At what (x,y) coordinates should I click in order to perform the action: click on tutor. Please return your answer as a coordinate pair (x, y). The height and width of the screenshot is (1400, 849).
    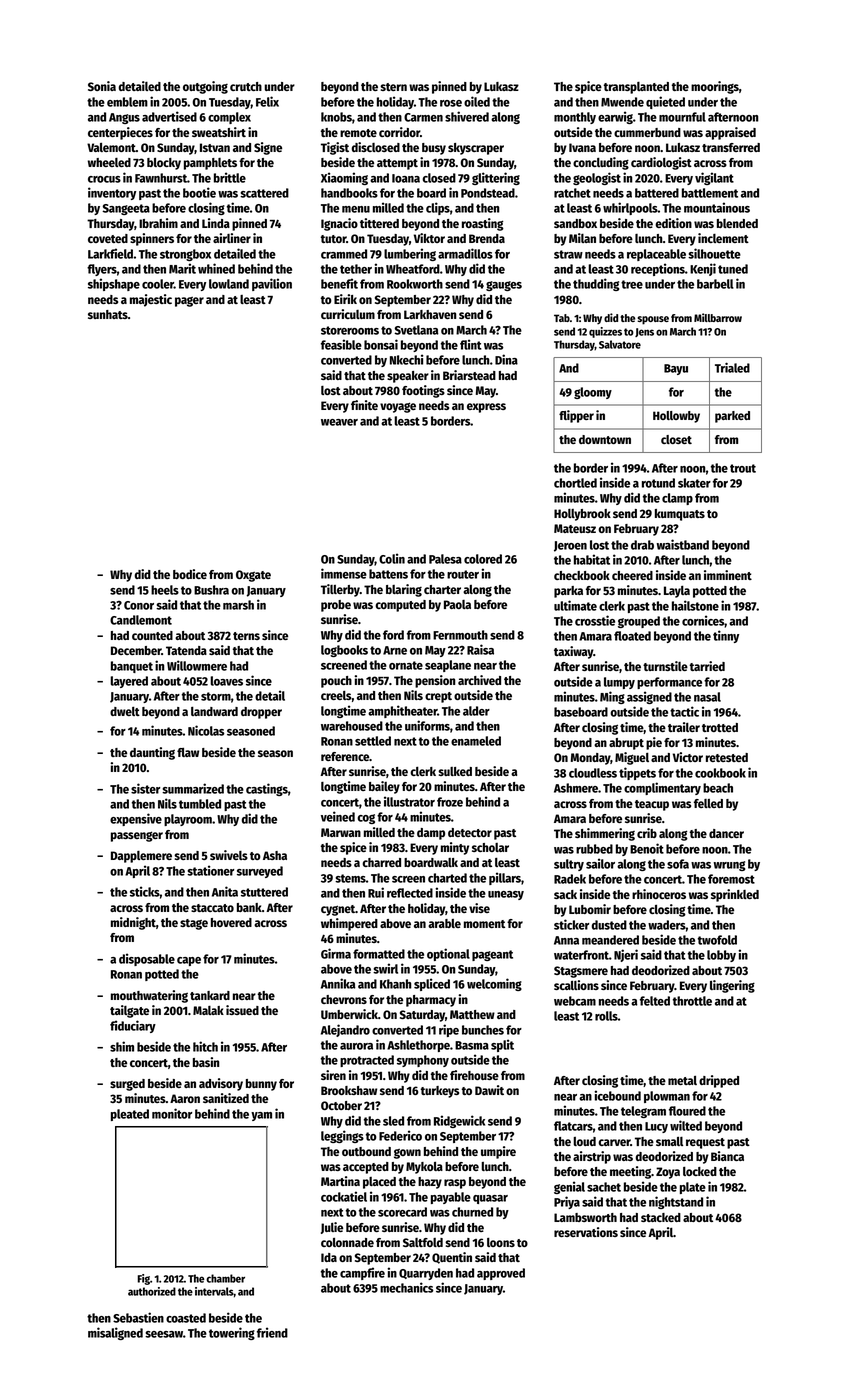
    Looking at the image, I should click on (333, 239).
